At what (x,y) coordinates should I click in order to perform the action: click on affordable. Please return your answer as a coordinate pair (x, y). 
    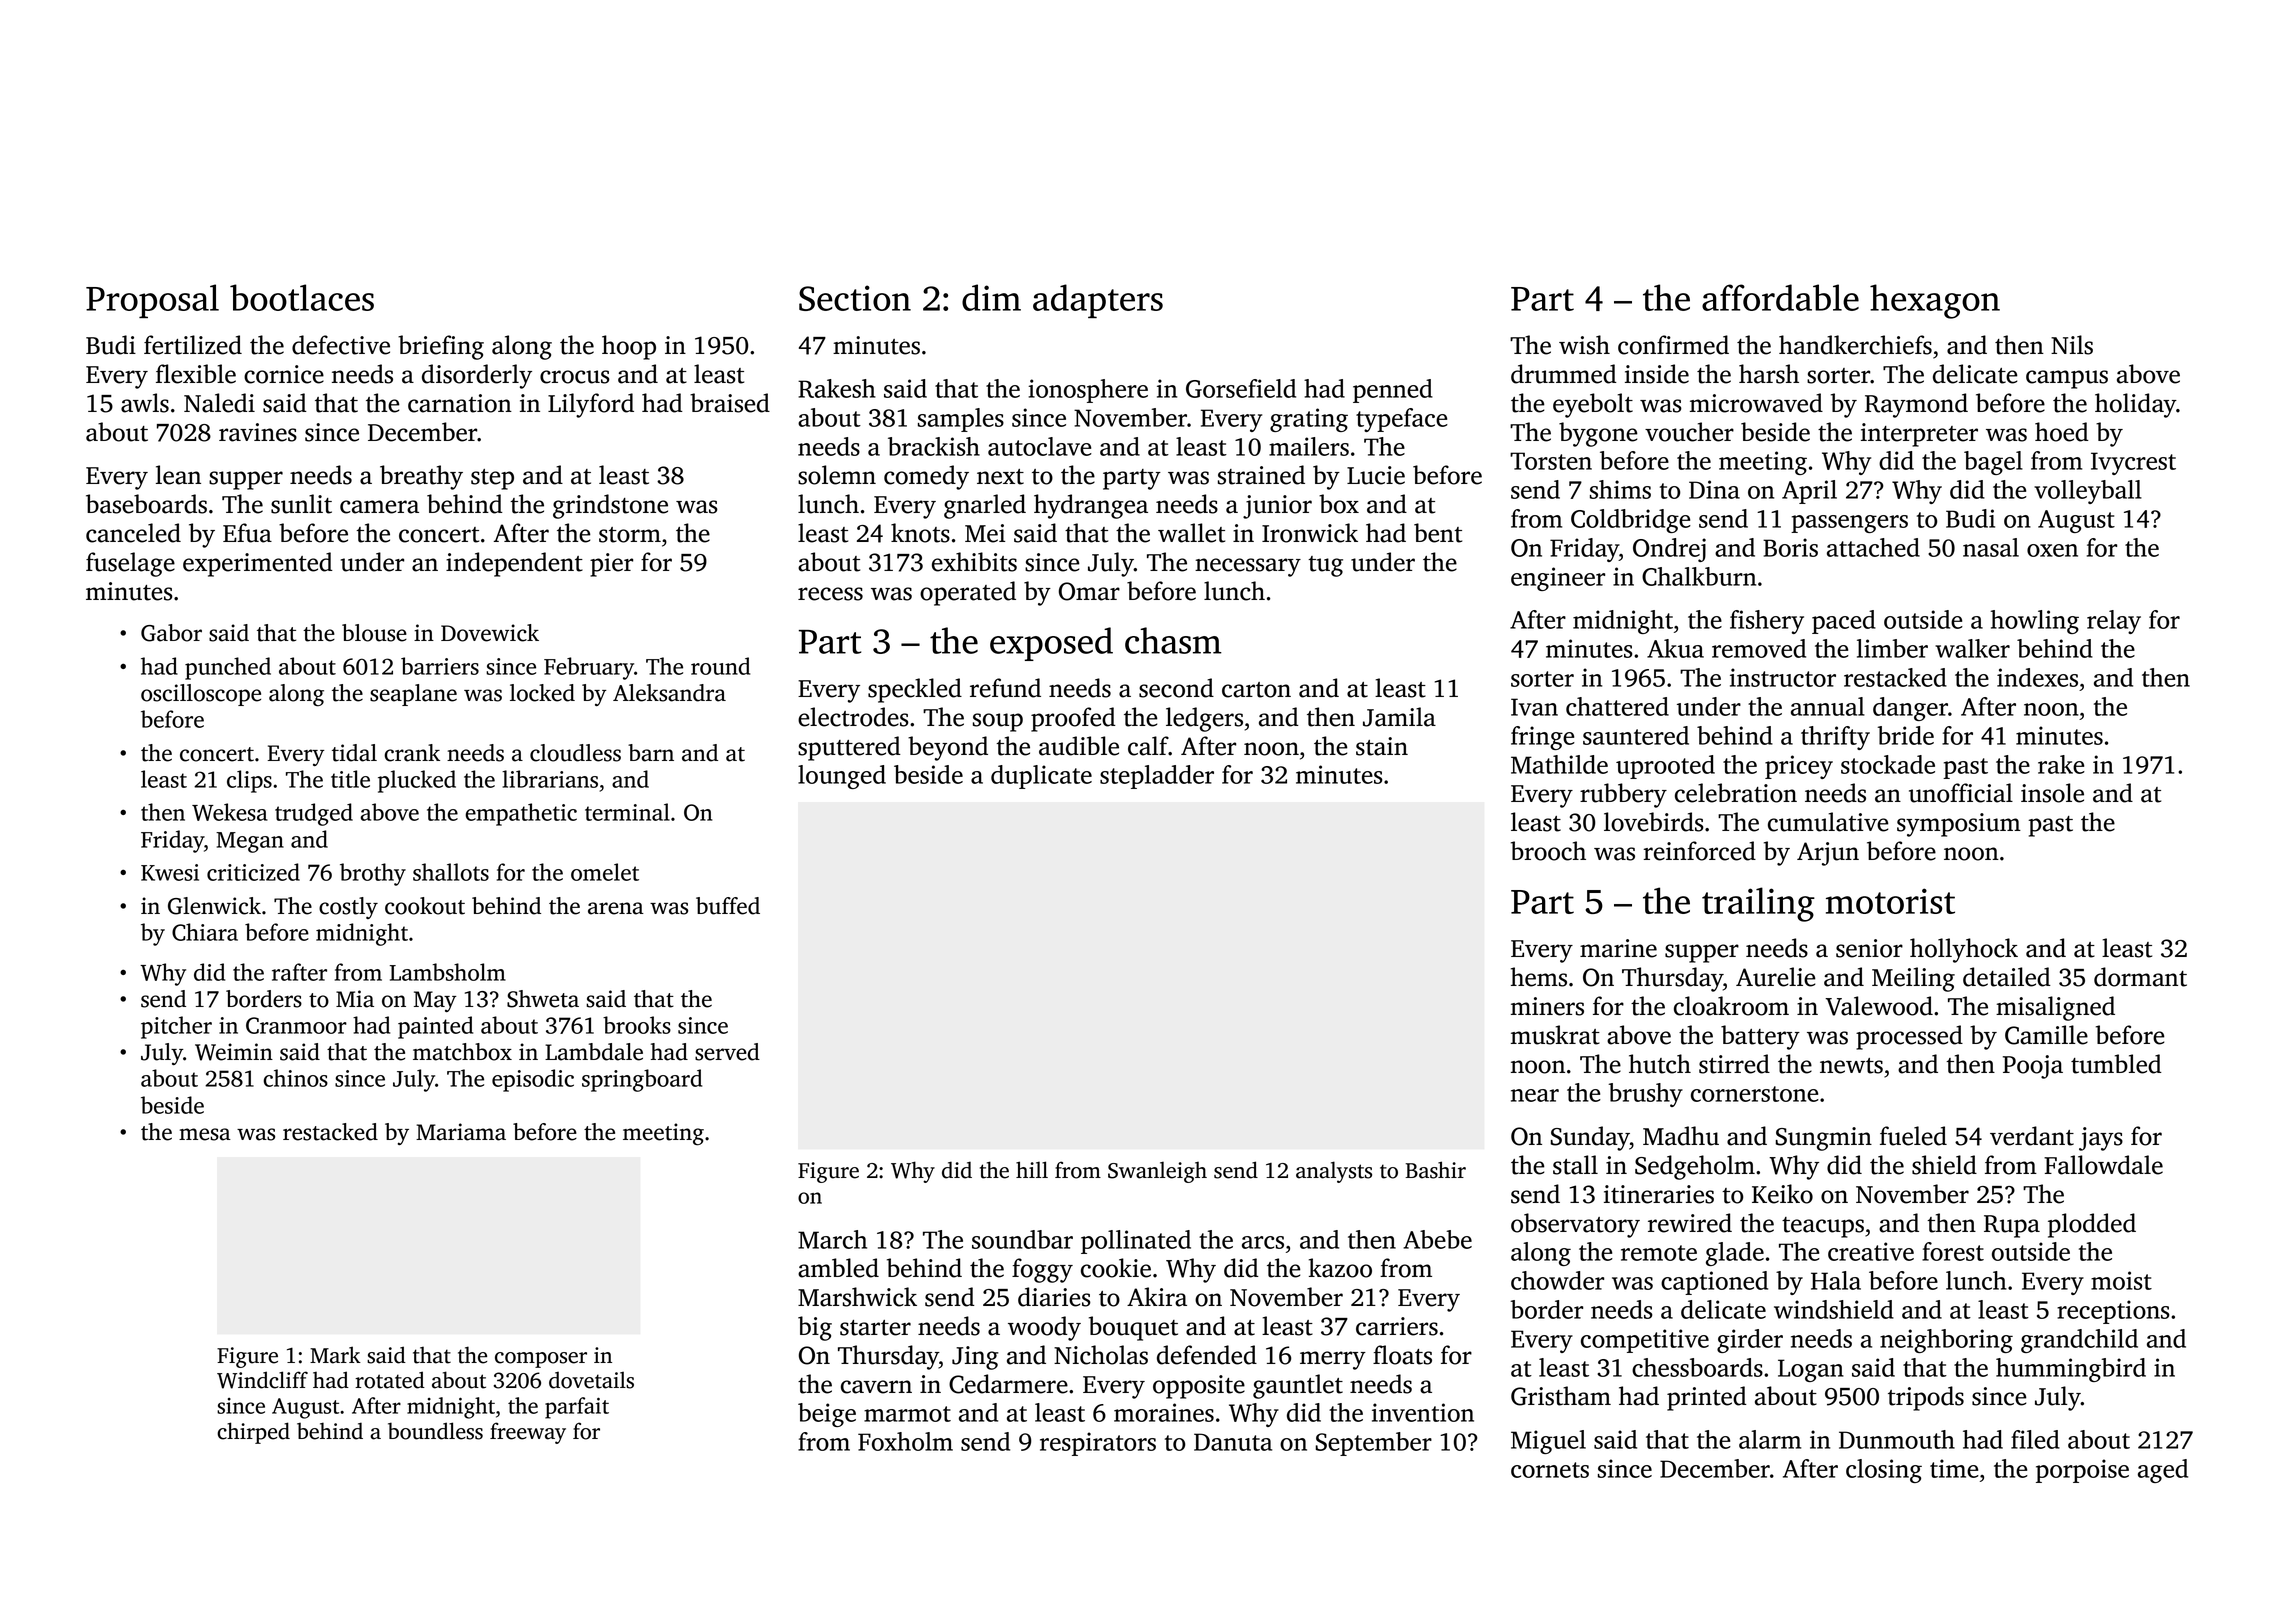
    Looking at the image, I should click on (1780, 297).
